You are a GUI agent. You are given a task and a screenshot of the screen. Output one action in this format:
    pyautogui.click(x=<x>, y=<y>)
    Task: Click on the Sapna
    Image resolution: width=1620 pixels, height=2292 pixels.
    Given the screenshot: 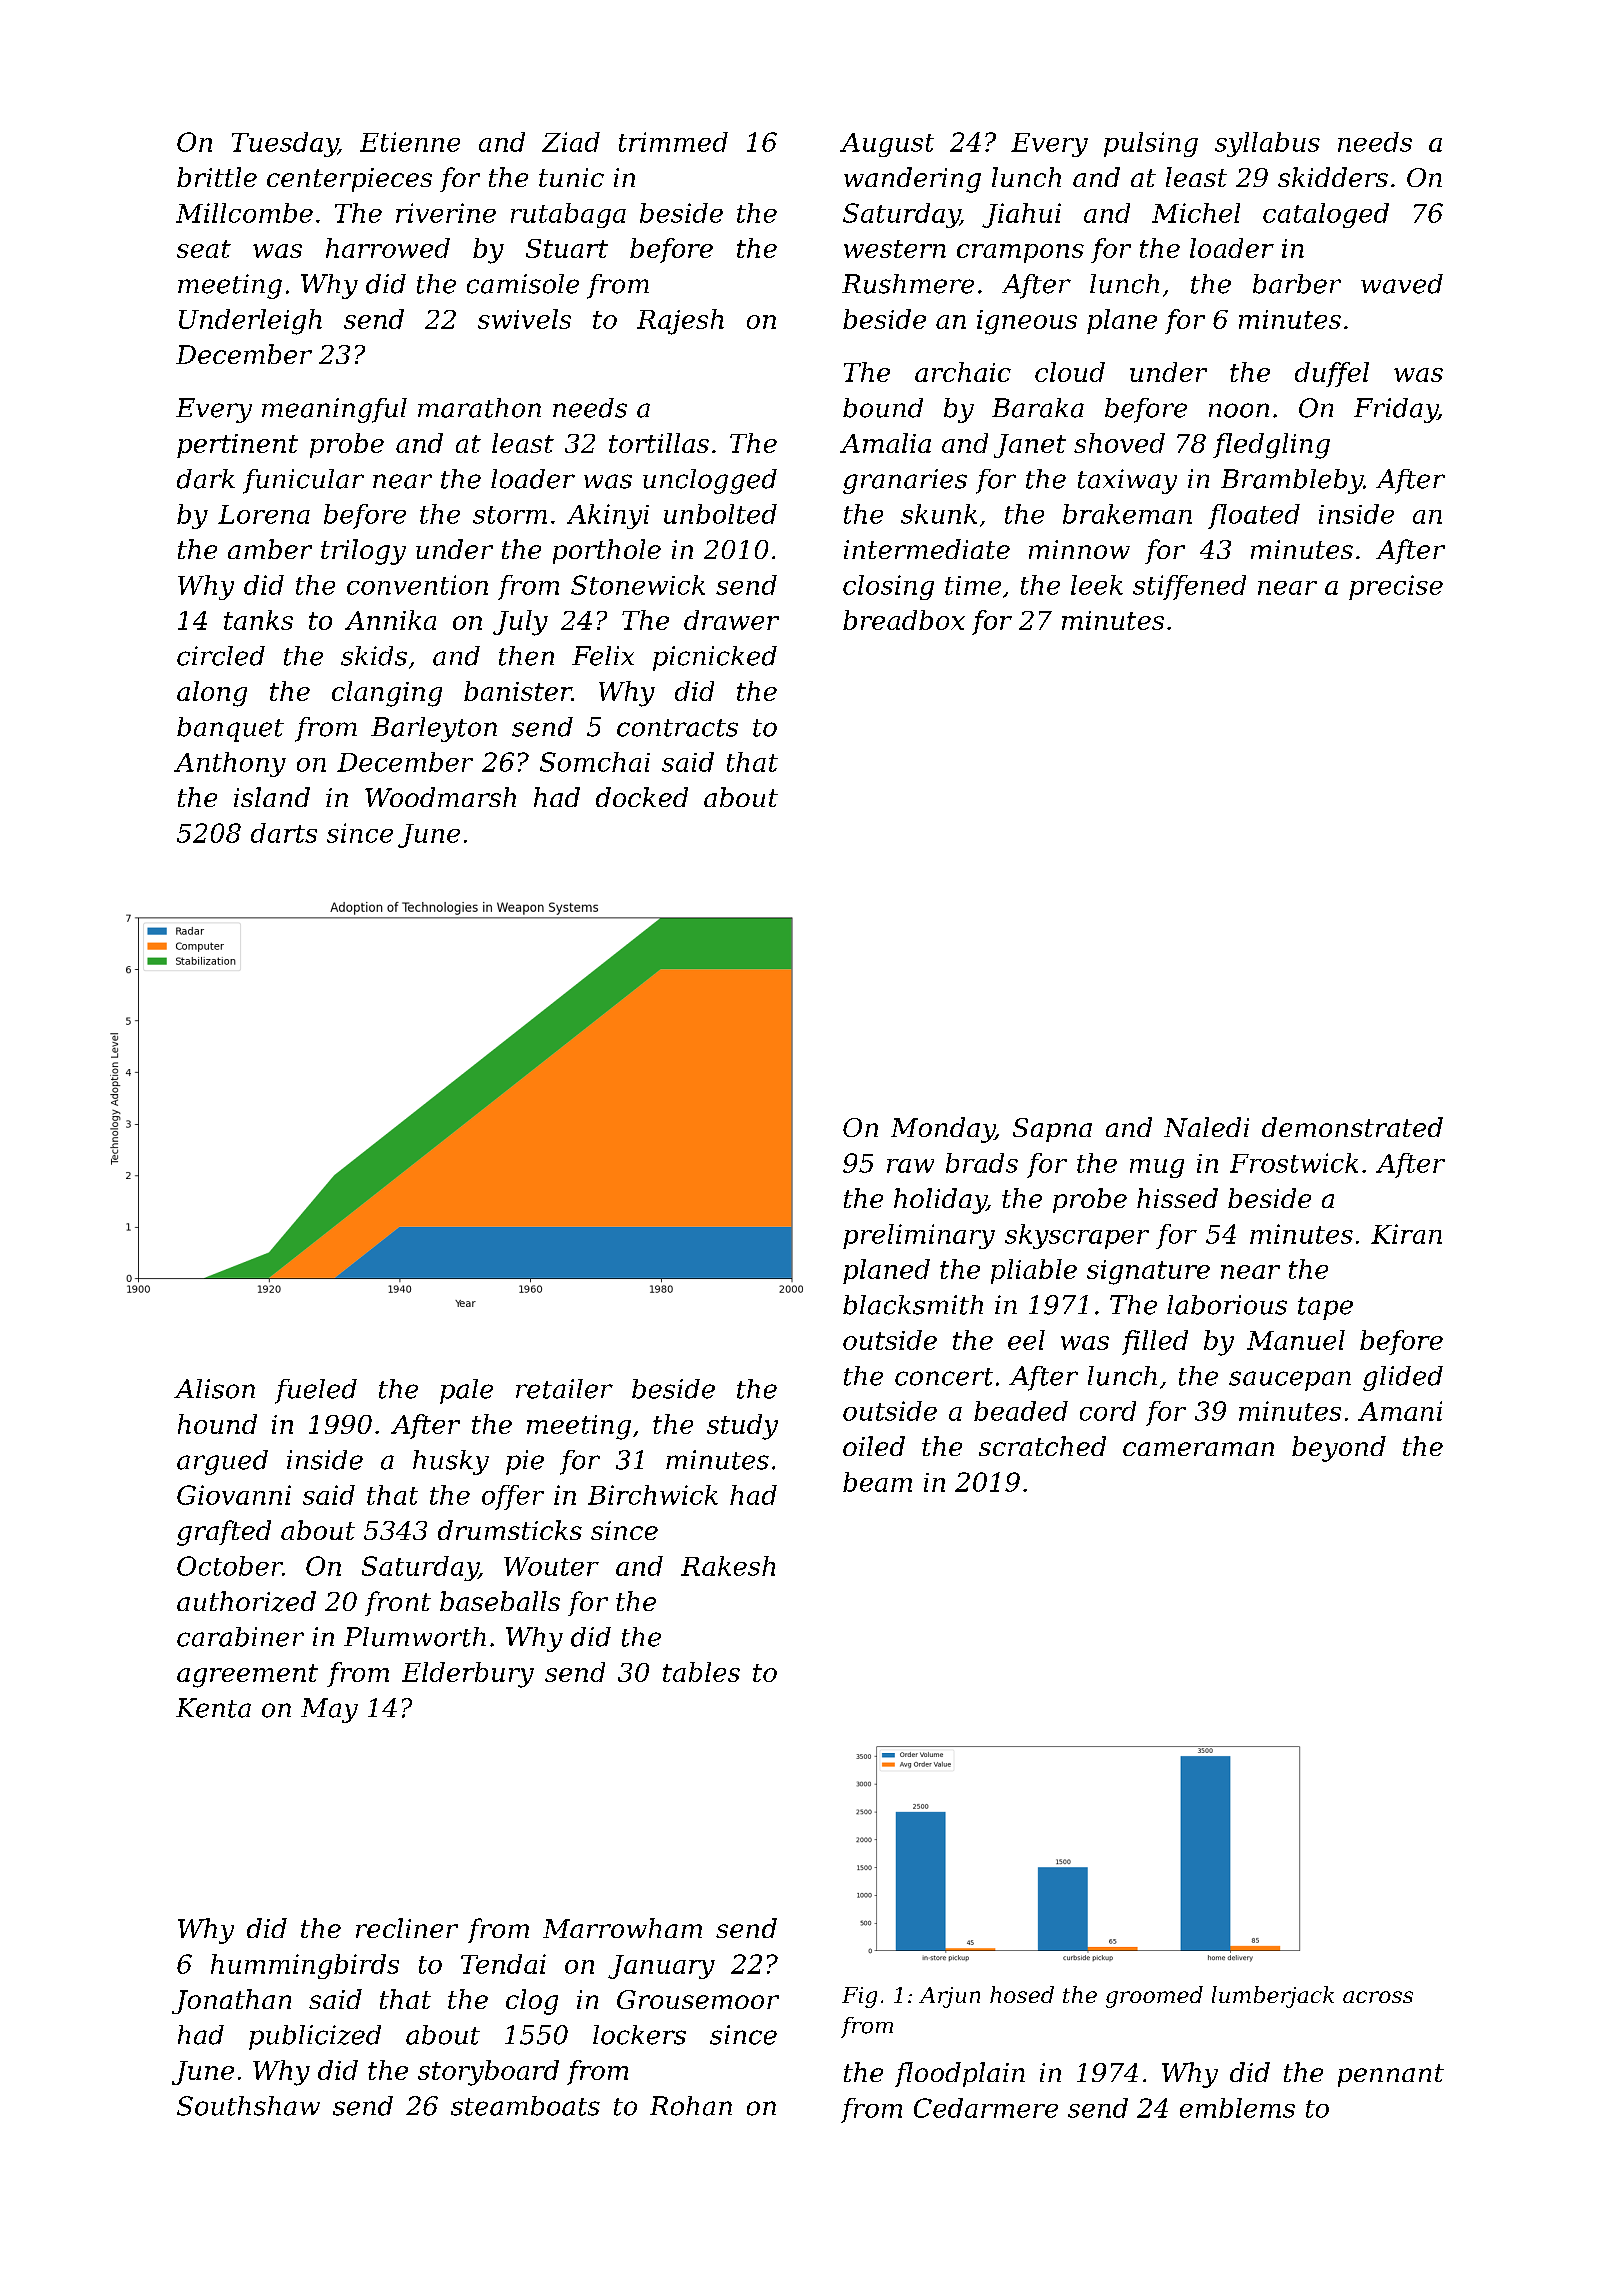 What is the action you would take?
    pyautogui.click(x=1052, y=1130)
